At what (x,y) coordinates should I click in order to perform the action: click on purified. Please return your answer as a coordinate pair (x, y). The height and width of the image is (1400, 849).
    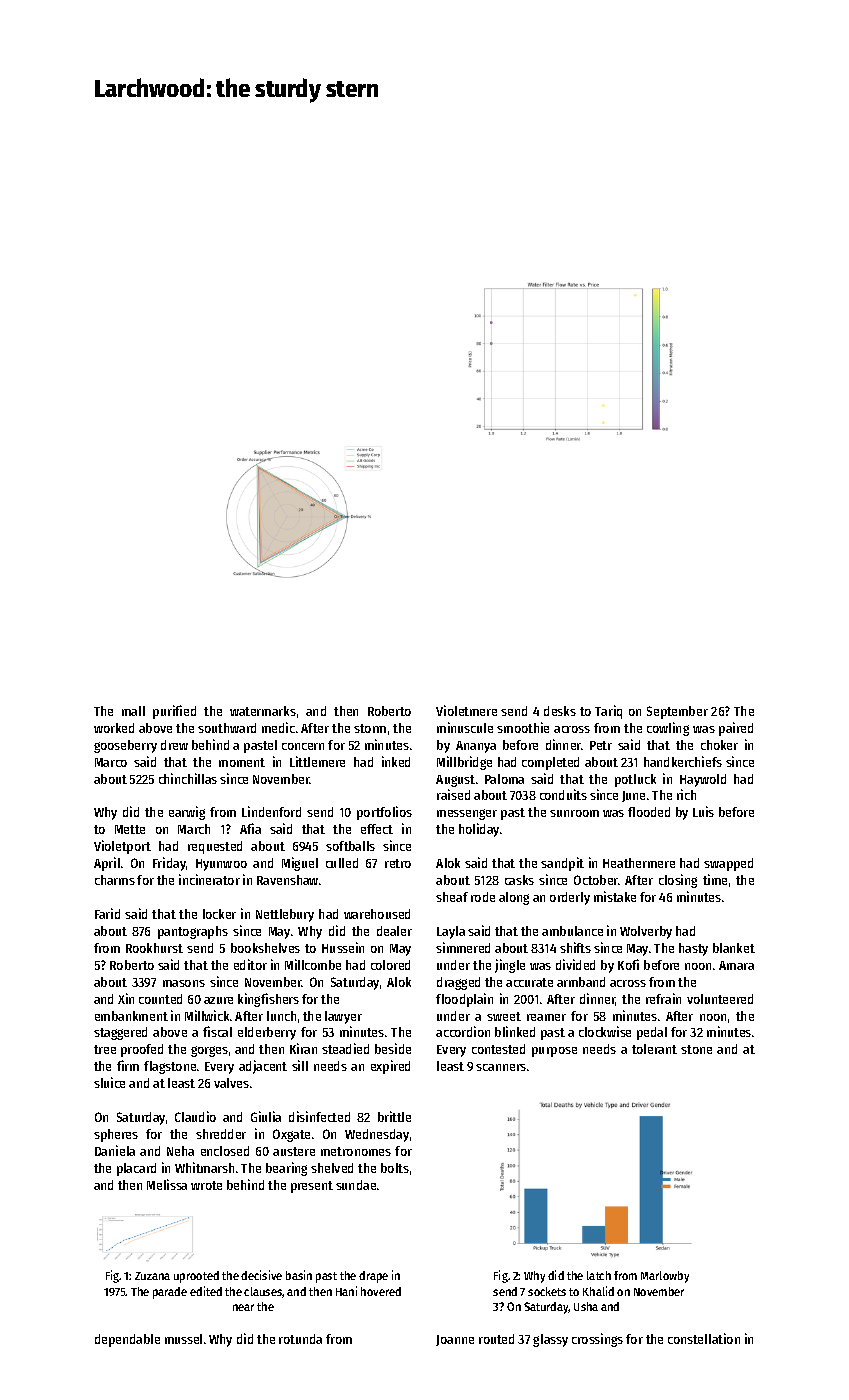
    Looking at the image, I should click on (174, 712).
